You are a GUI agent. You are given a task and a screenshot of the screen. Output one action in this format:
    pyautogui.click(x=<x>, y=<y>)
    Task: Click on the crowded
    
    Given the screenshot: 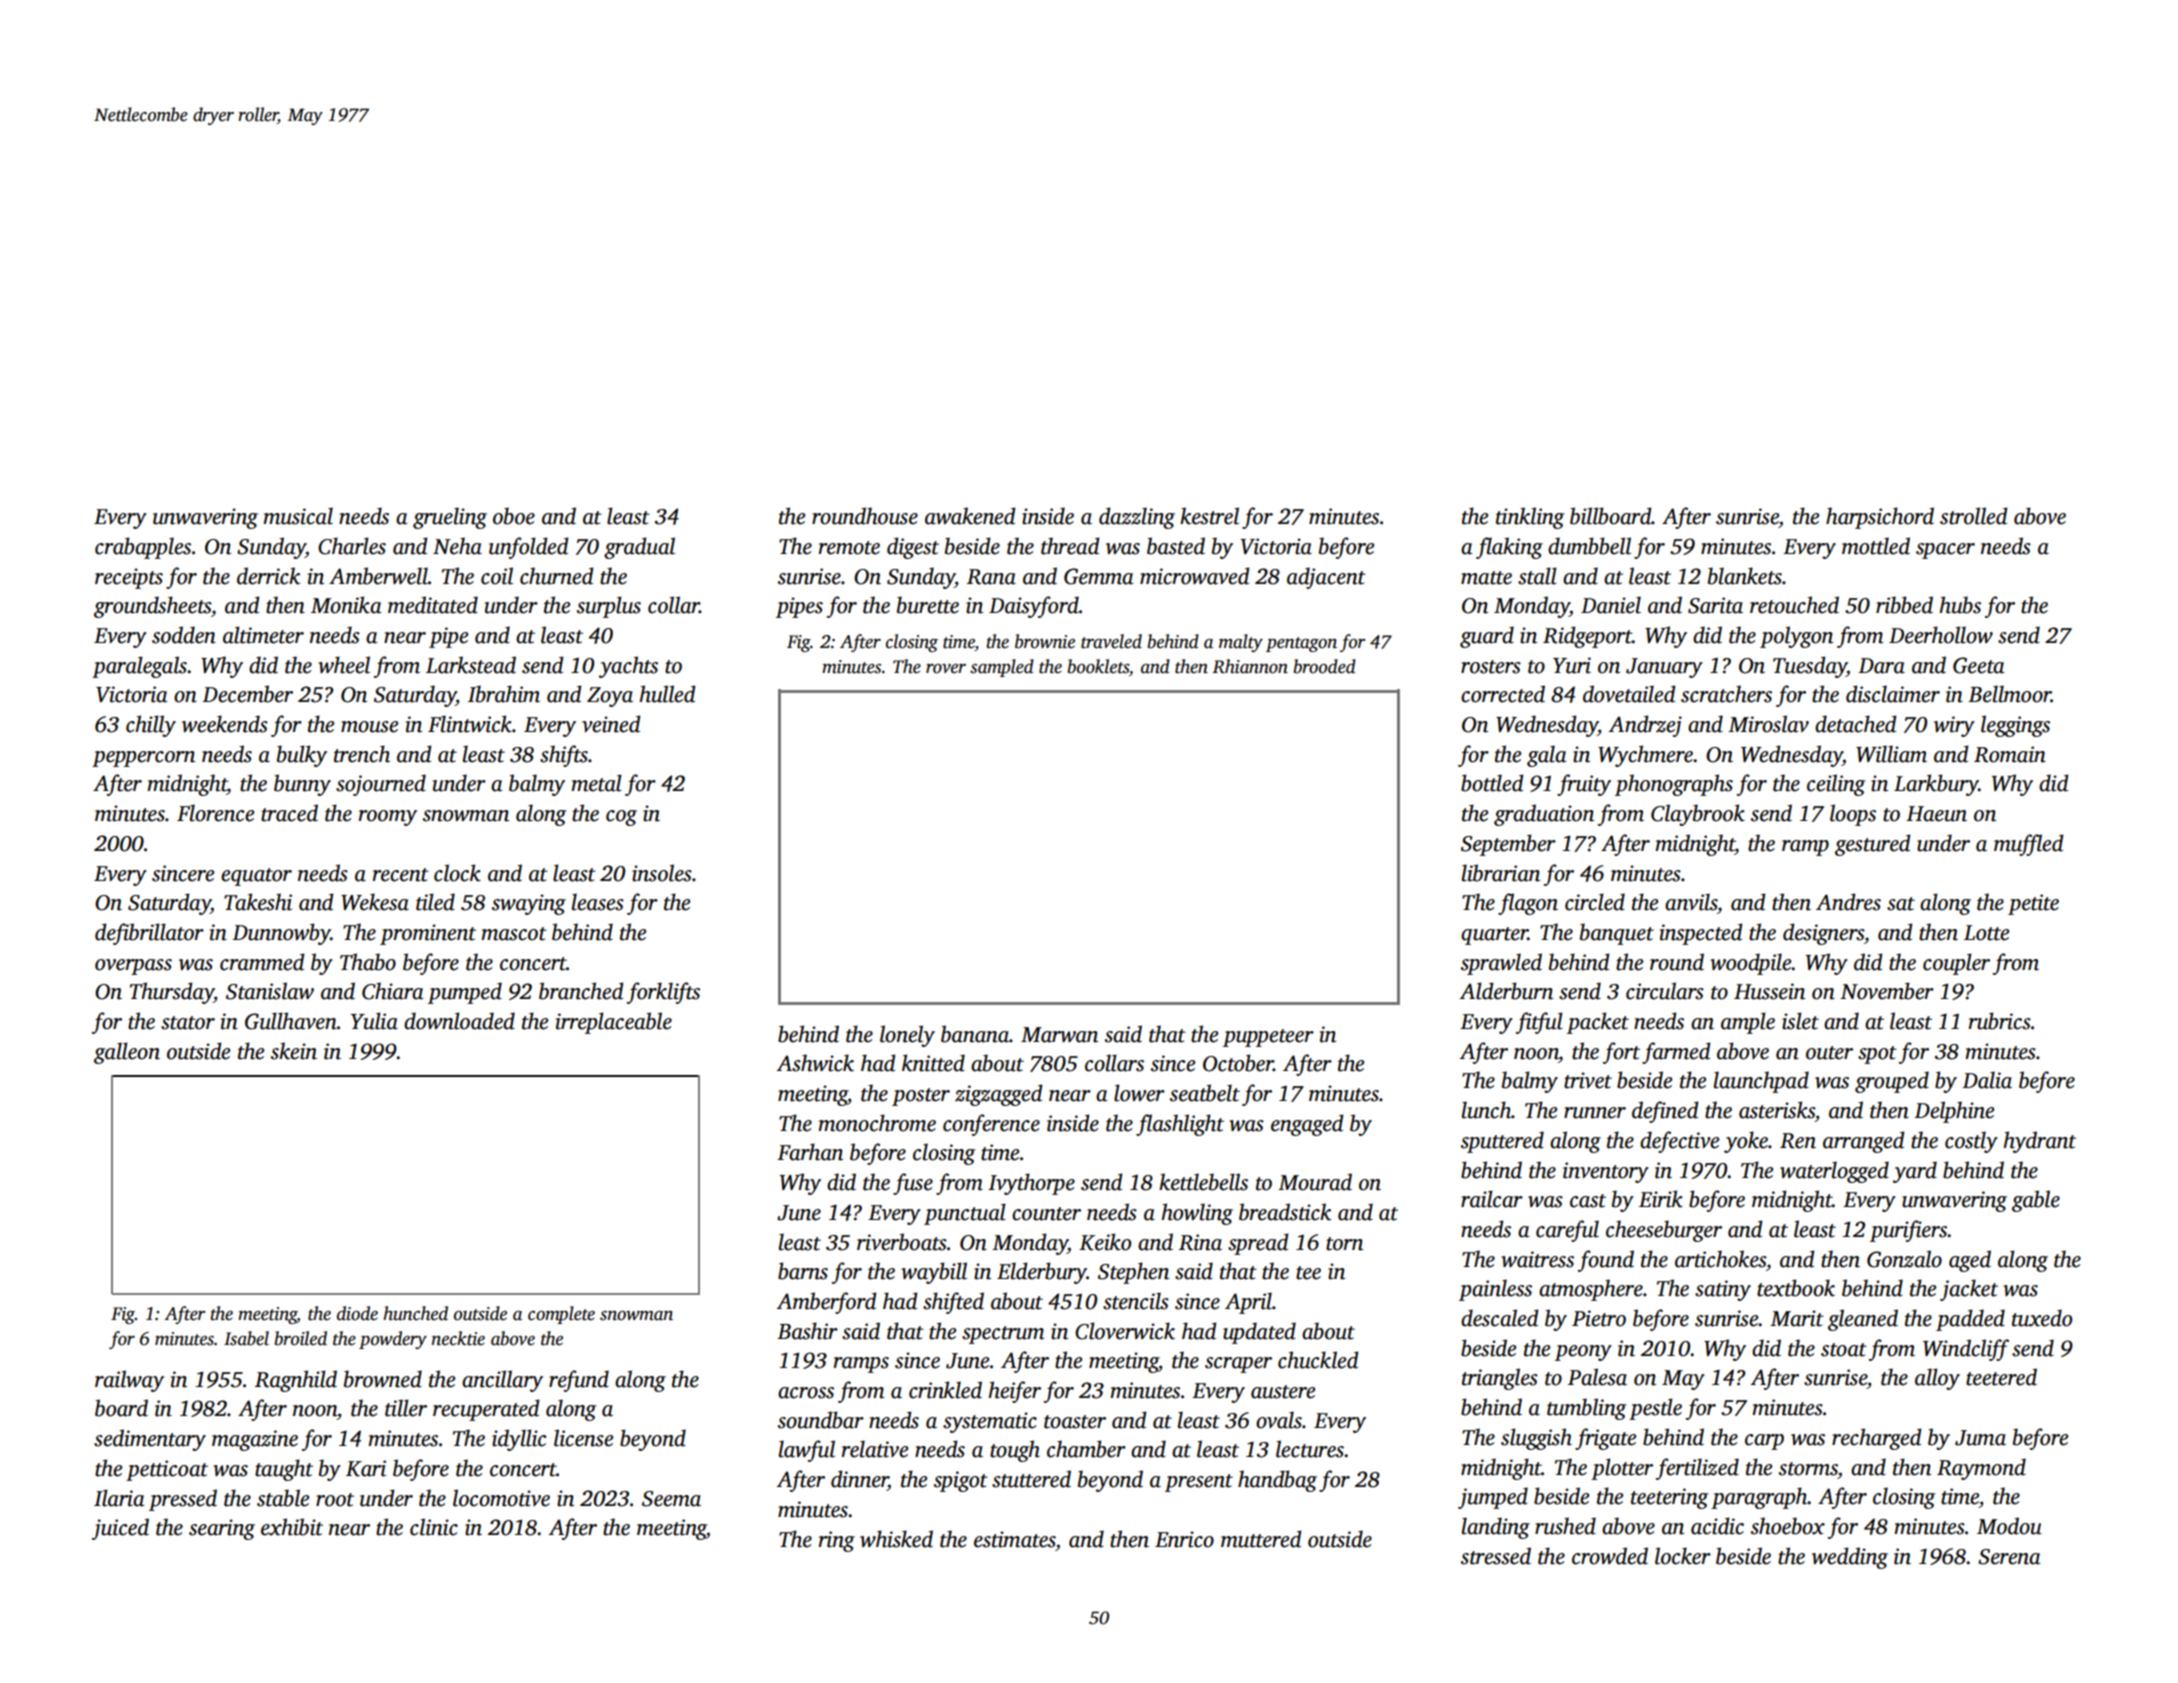 What is the action you would take?
    pyautogui.click(x=1610, y=1556)
